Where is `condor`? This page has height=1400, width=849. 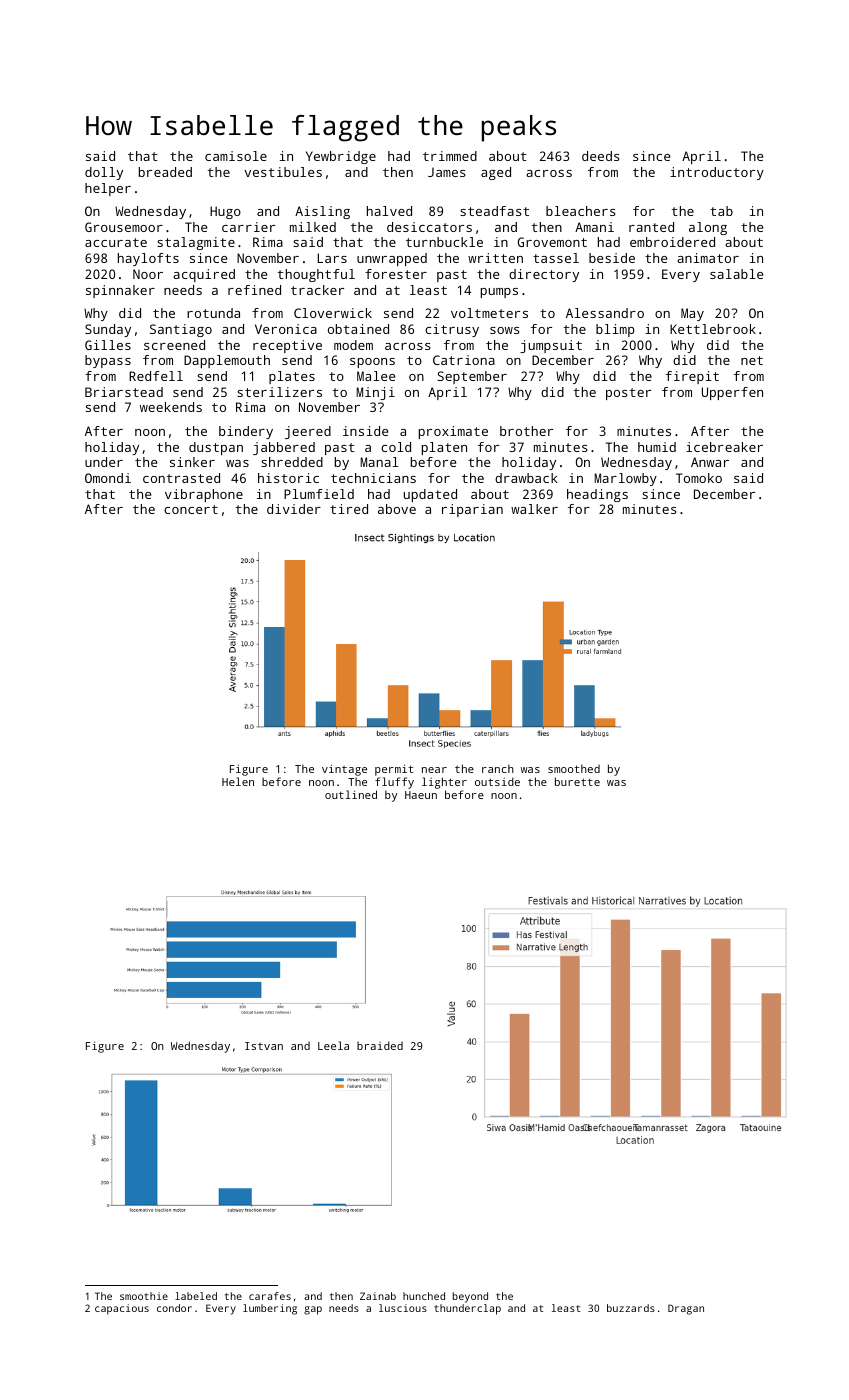
condor is located at coordinates (174, 1308).
